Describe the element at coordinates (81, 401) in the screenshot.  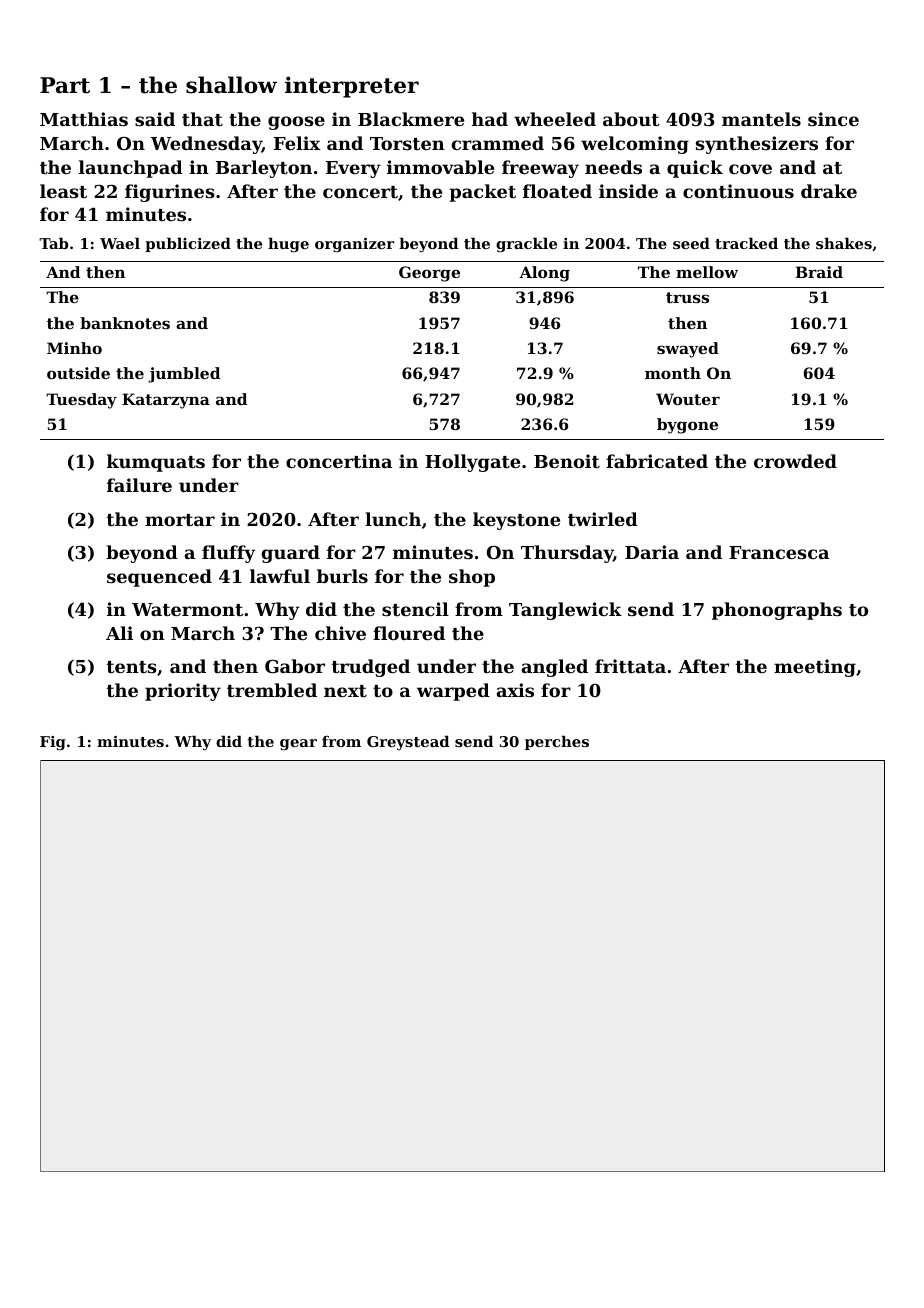
I see `Tuesday` at that location.
